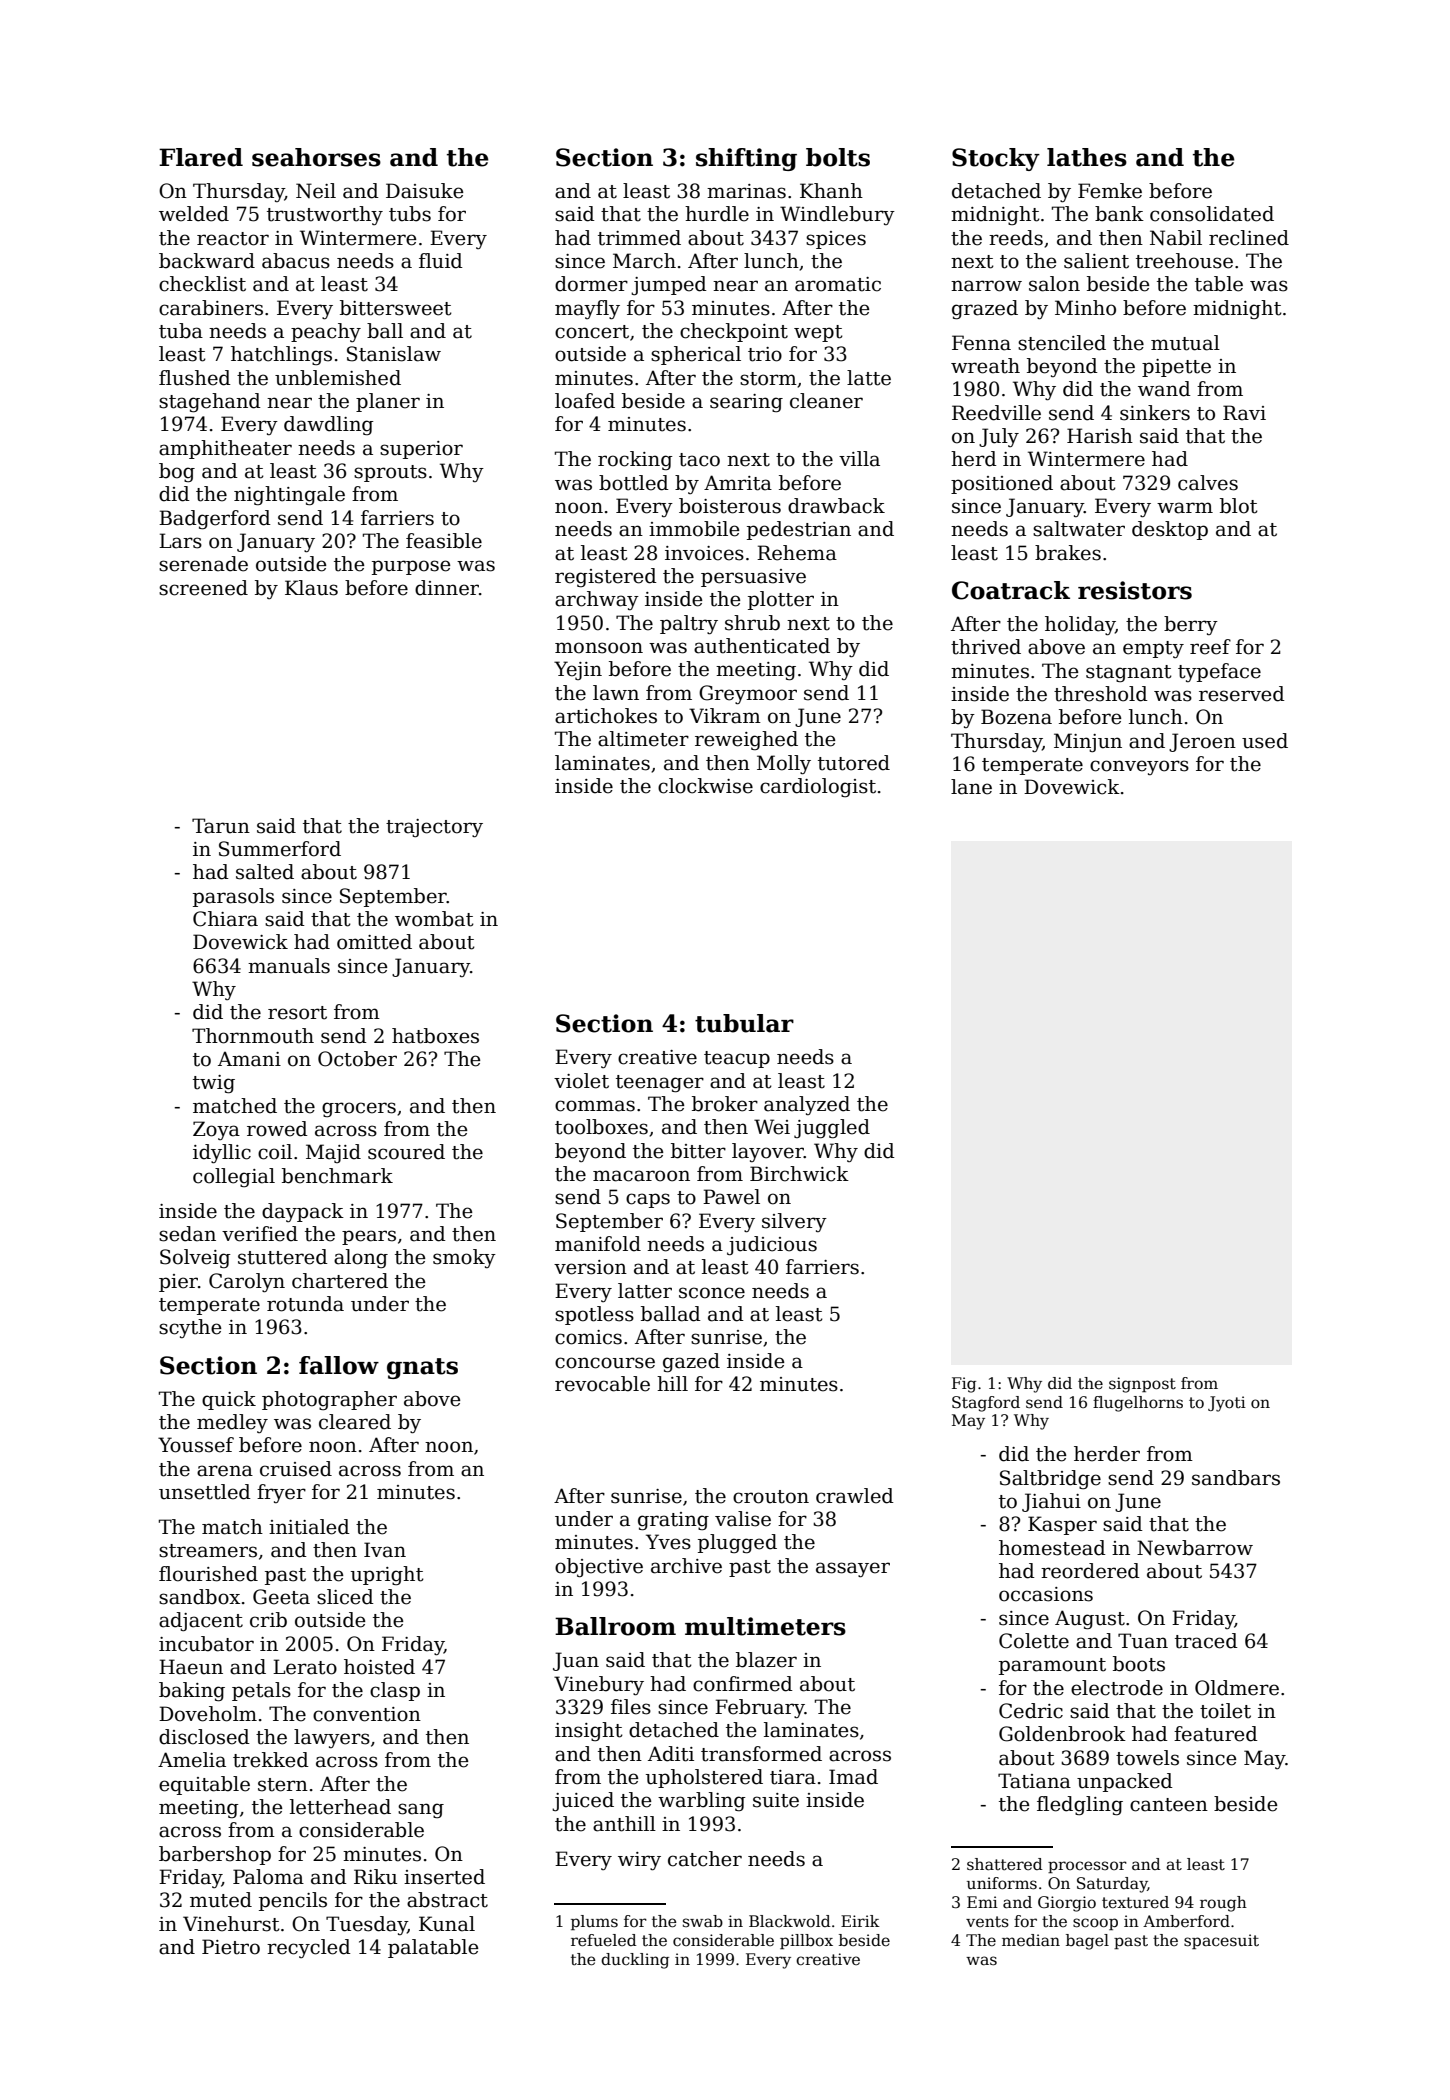 The width and height of the screenshot is (1450, 2100). What do you see at coordinates (178, 1283) in the screenshot?
I see `pier` at bounding box center [178, 1283].
